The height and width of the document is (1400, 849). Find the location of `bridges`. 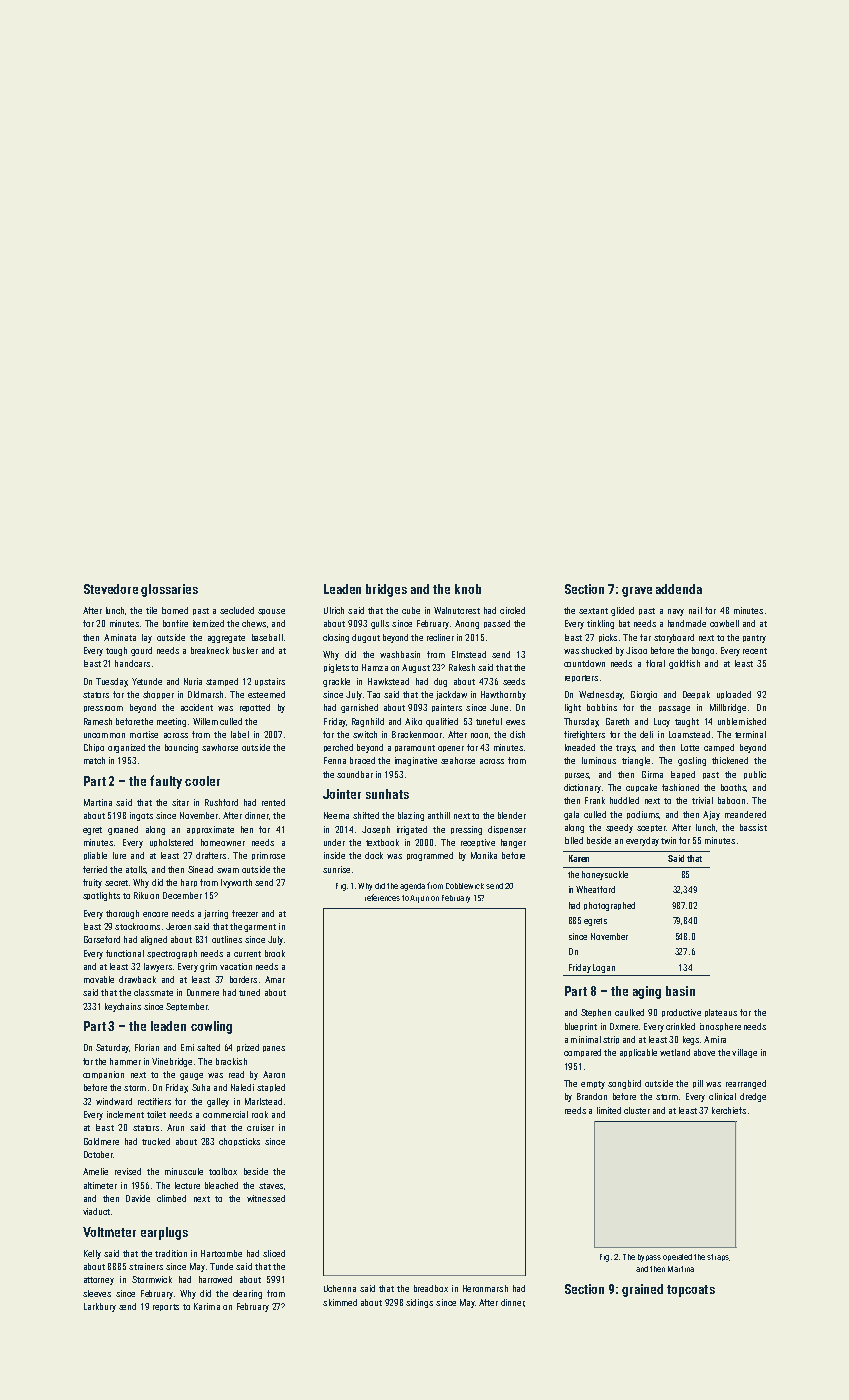

bridges is located at coordinates (386, 590).
